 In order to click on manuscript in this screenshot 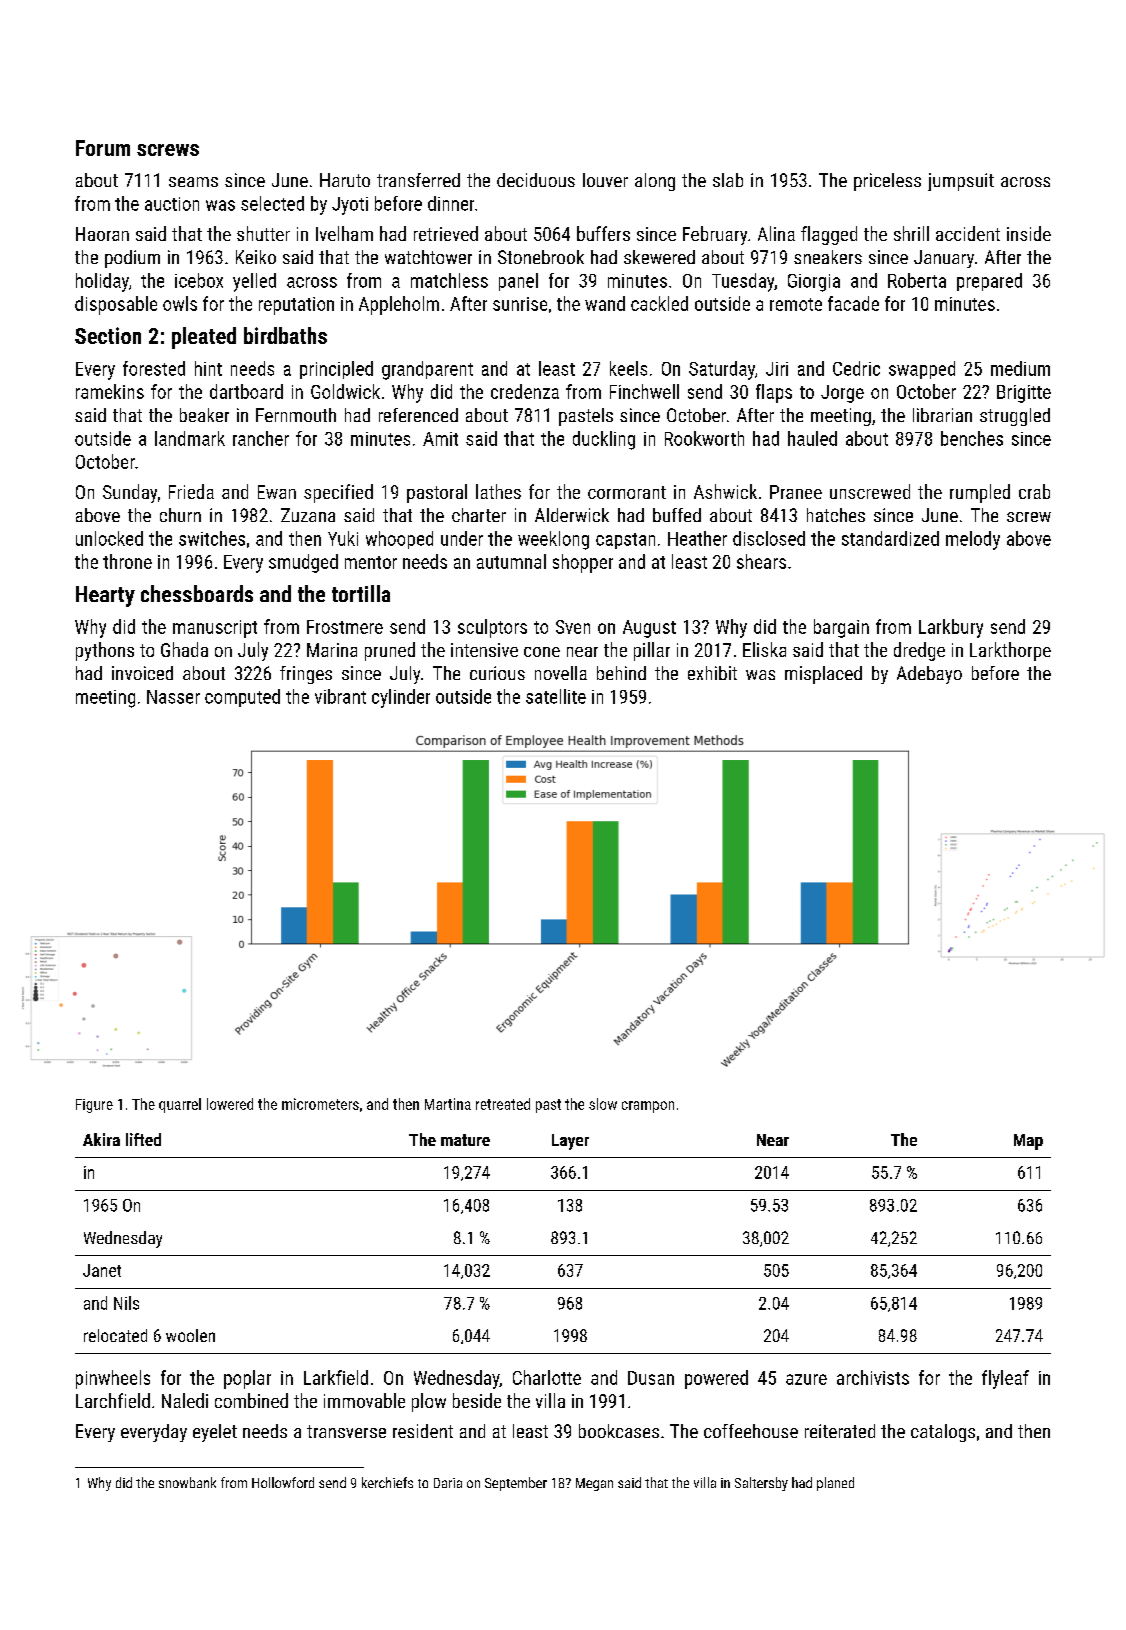, I will do `click(215, 629)`.
